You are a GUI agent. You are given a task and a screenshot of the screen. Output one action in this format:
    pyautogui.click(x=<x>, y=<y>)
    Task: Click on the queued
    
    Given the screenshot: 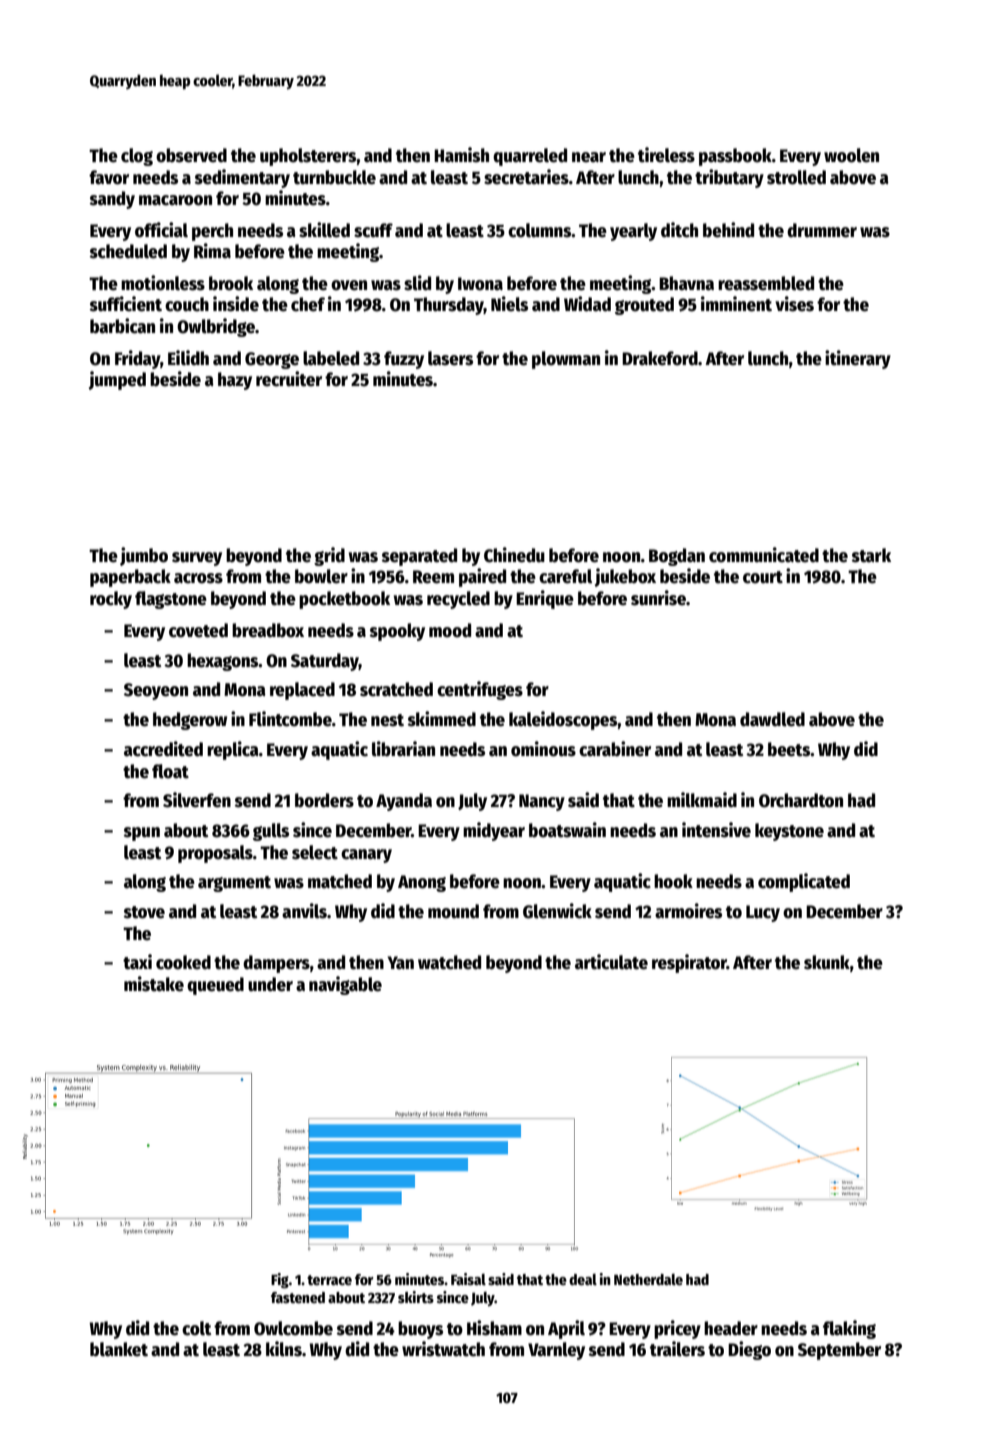 What is the action you would take?
    pyautogui.click(x=215, y=986)
